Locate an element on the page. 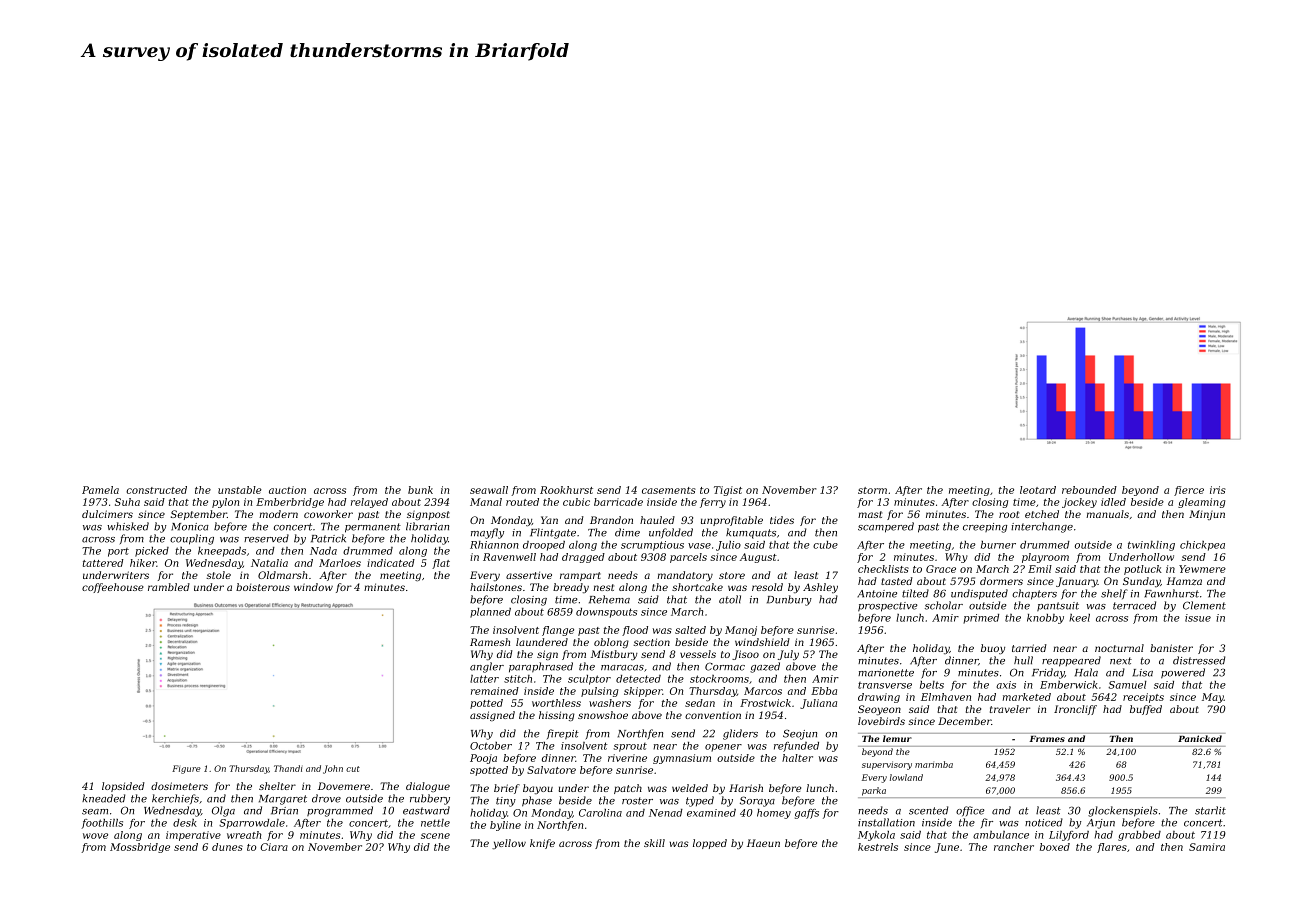  desk is located at coordinates (185, 823).
